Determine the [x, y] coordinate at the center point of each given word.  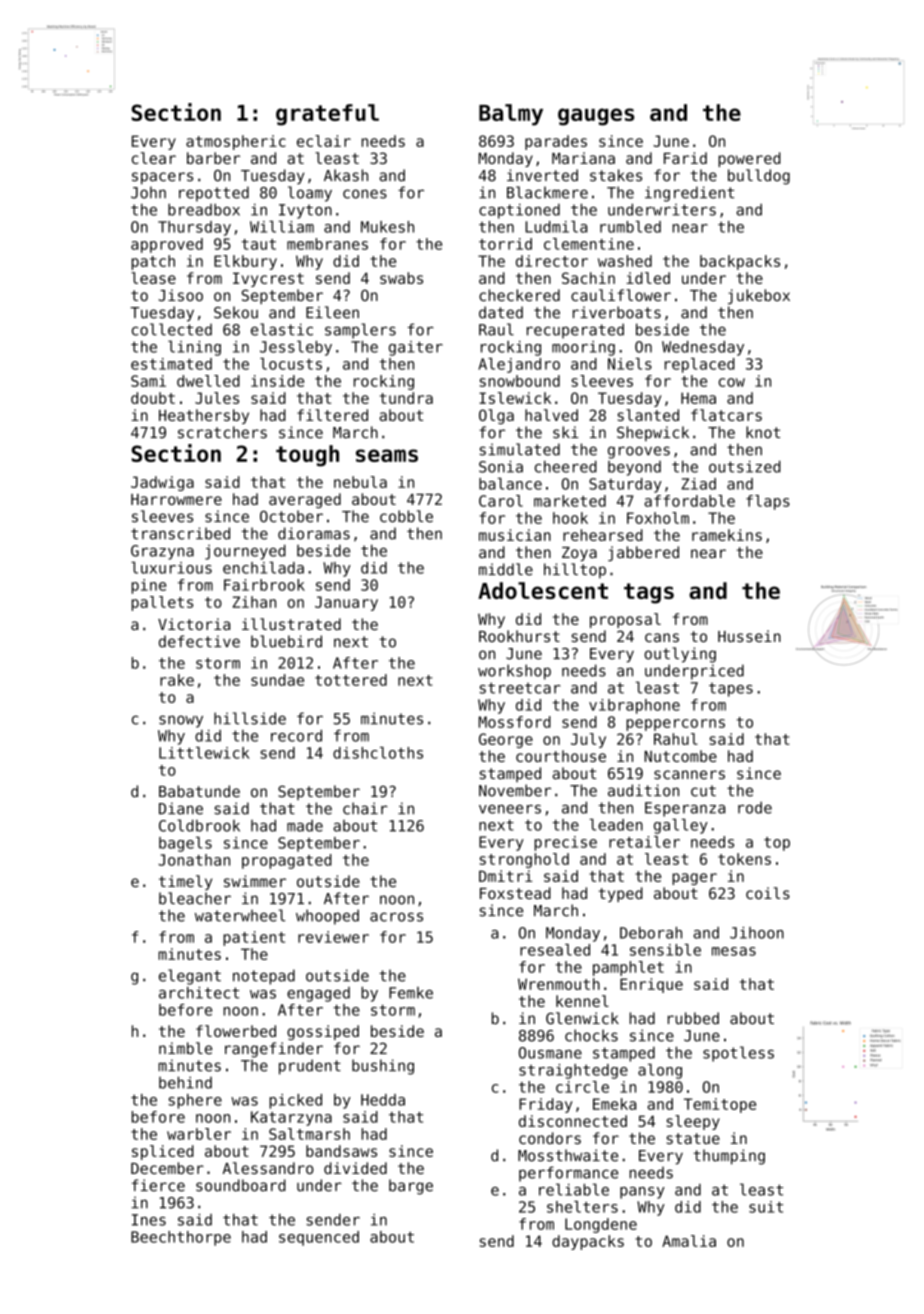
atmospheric [236, 142]
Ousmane [550, 1053]
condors [550, 1138]
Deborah [651, 933]
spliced [163, 1152]
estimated [171, 364]
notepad [264, 977]
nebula [360, 482]
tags [649, 593]
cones [365, 194]
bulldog [759, 177]
